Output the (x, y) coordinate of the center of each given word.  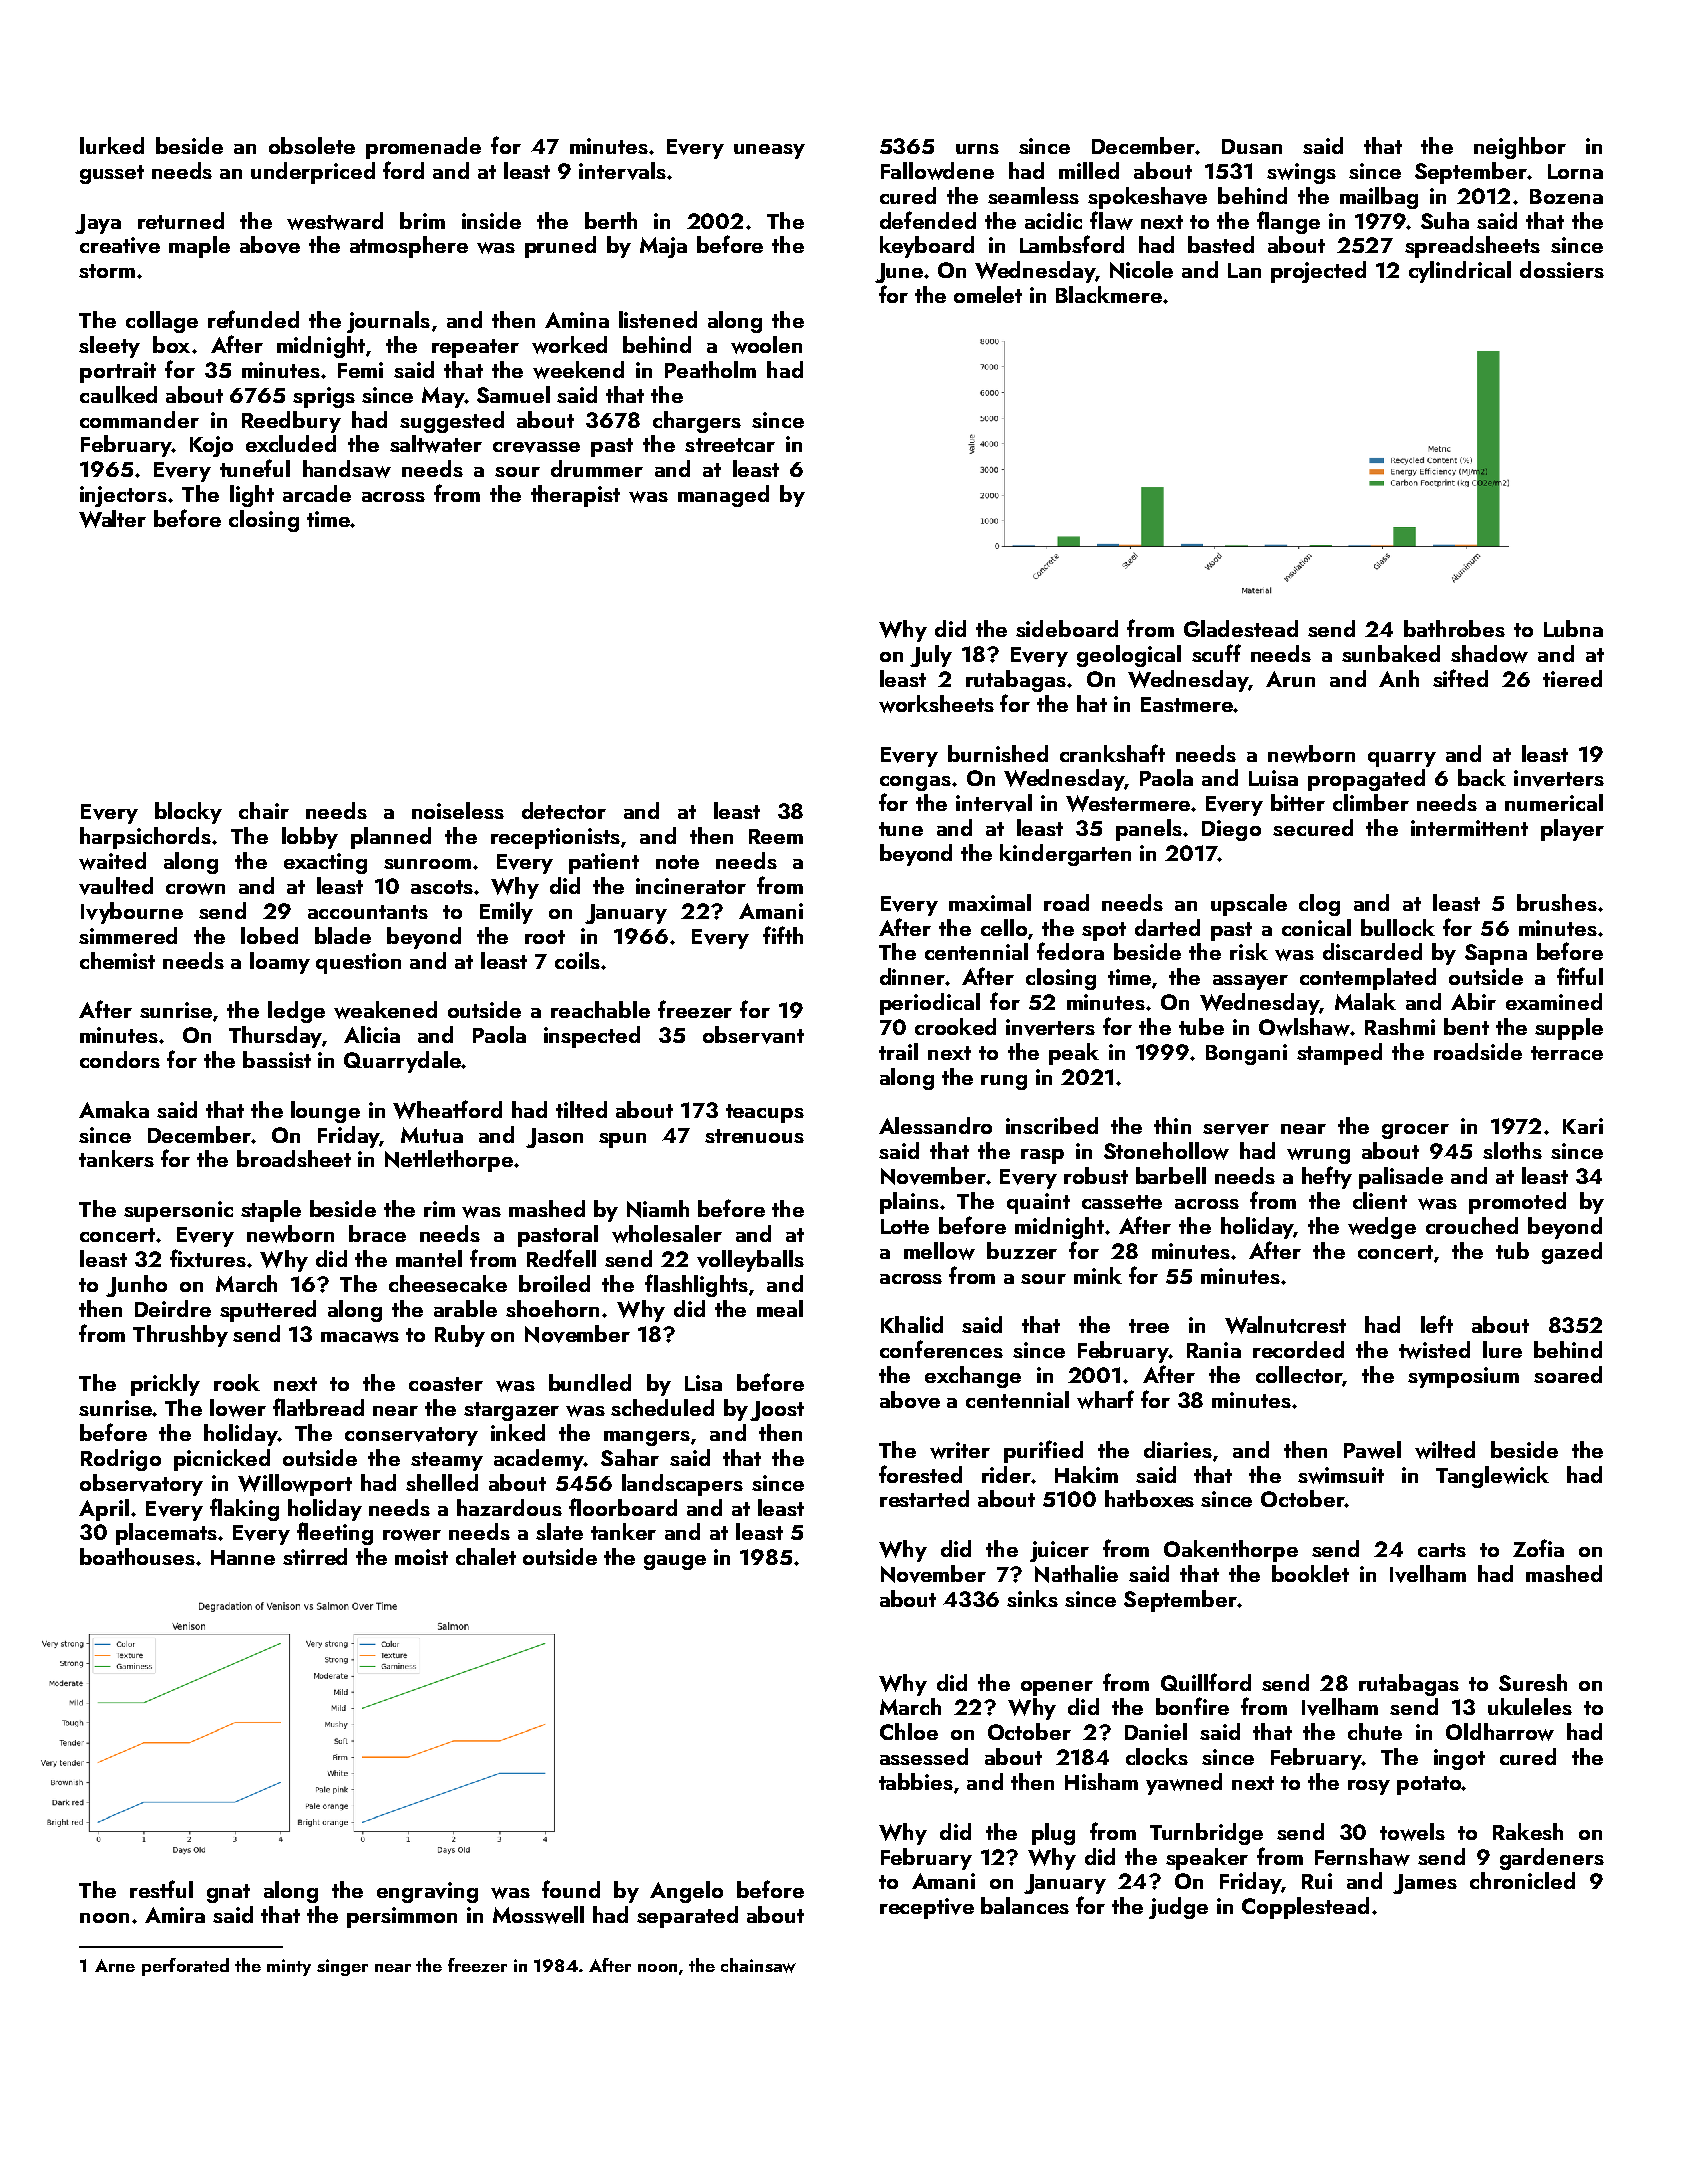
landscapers (682, 1485)
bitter (1298, 802)
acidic (1053, 220)
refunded (253, 319)
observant (753, 1035)
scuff (1216, 653)
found (571, 1889)
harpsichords (145, 838)
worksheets (936, 704)
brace (377, 1233)
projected (1318, 272)
